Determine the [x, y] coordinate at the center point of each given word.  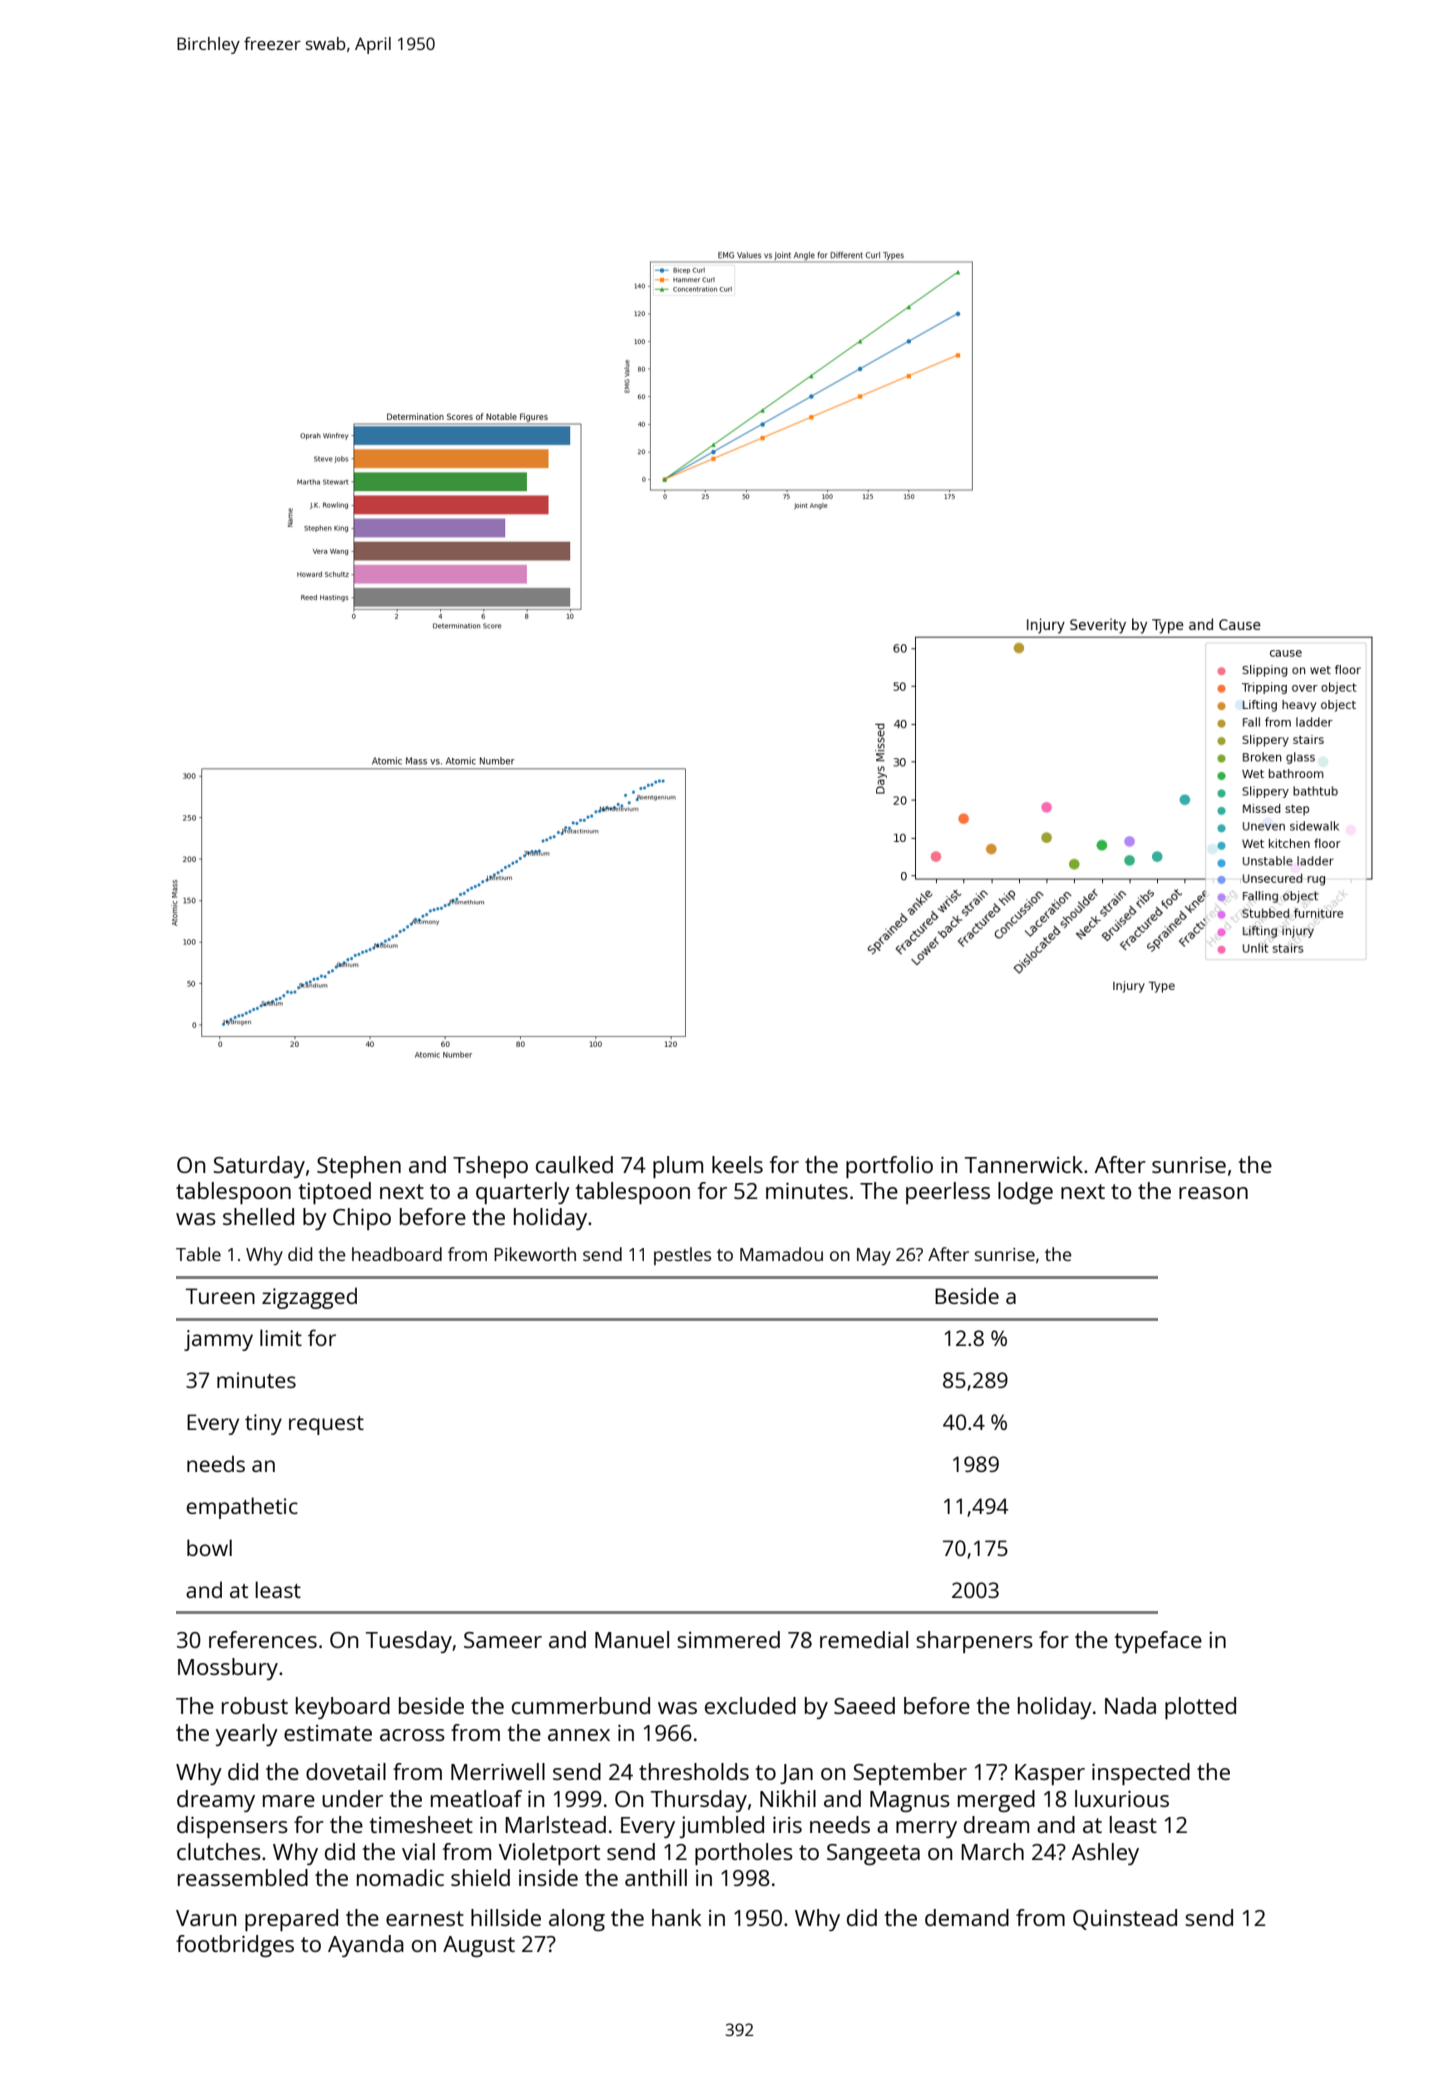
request [326, 1425]
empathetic [242, 1508]
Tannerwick [1024, 1164]
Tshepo [490, 1167]
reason [1213, 1193]
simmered [728, 1639]
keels [737, 1164]
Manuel [632, 1639]
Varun [206, 1918]
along [577, 1920]
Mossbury [228, 1669]
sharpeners [974, 1642]
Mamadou [781, 1254]
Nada [1130, 1705]
